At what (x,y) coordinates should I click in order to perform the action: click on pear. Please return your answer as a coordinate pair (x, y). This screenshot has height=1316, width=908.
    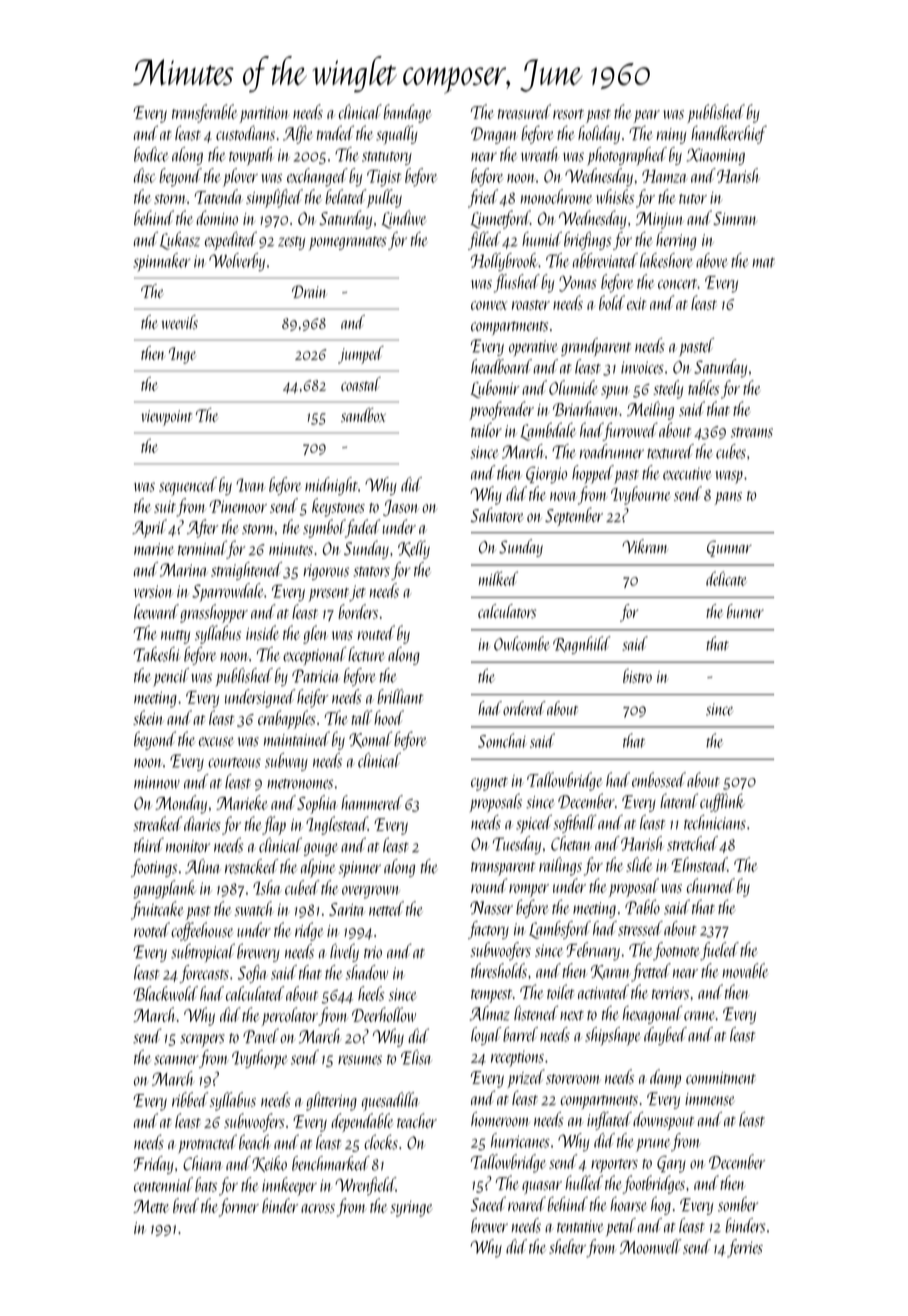
    Looking at the image, I should click on (647, 116).
